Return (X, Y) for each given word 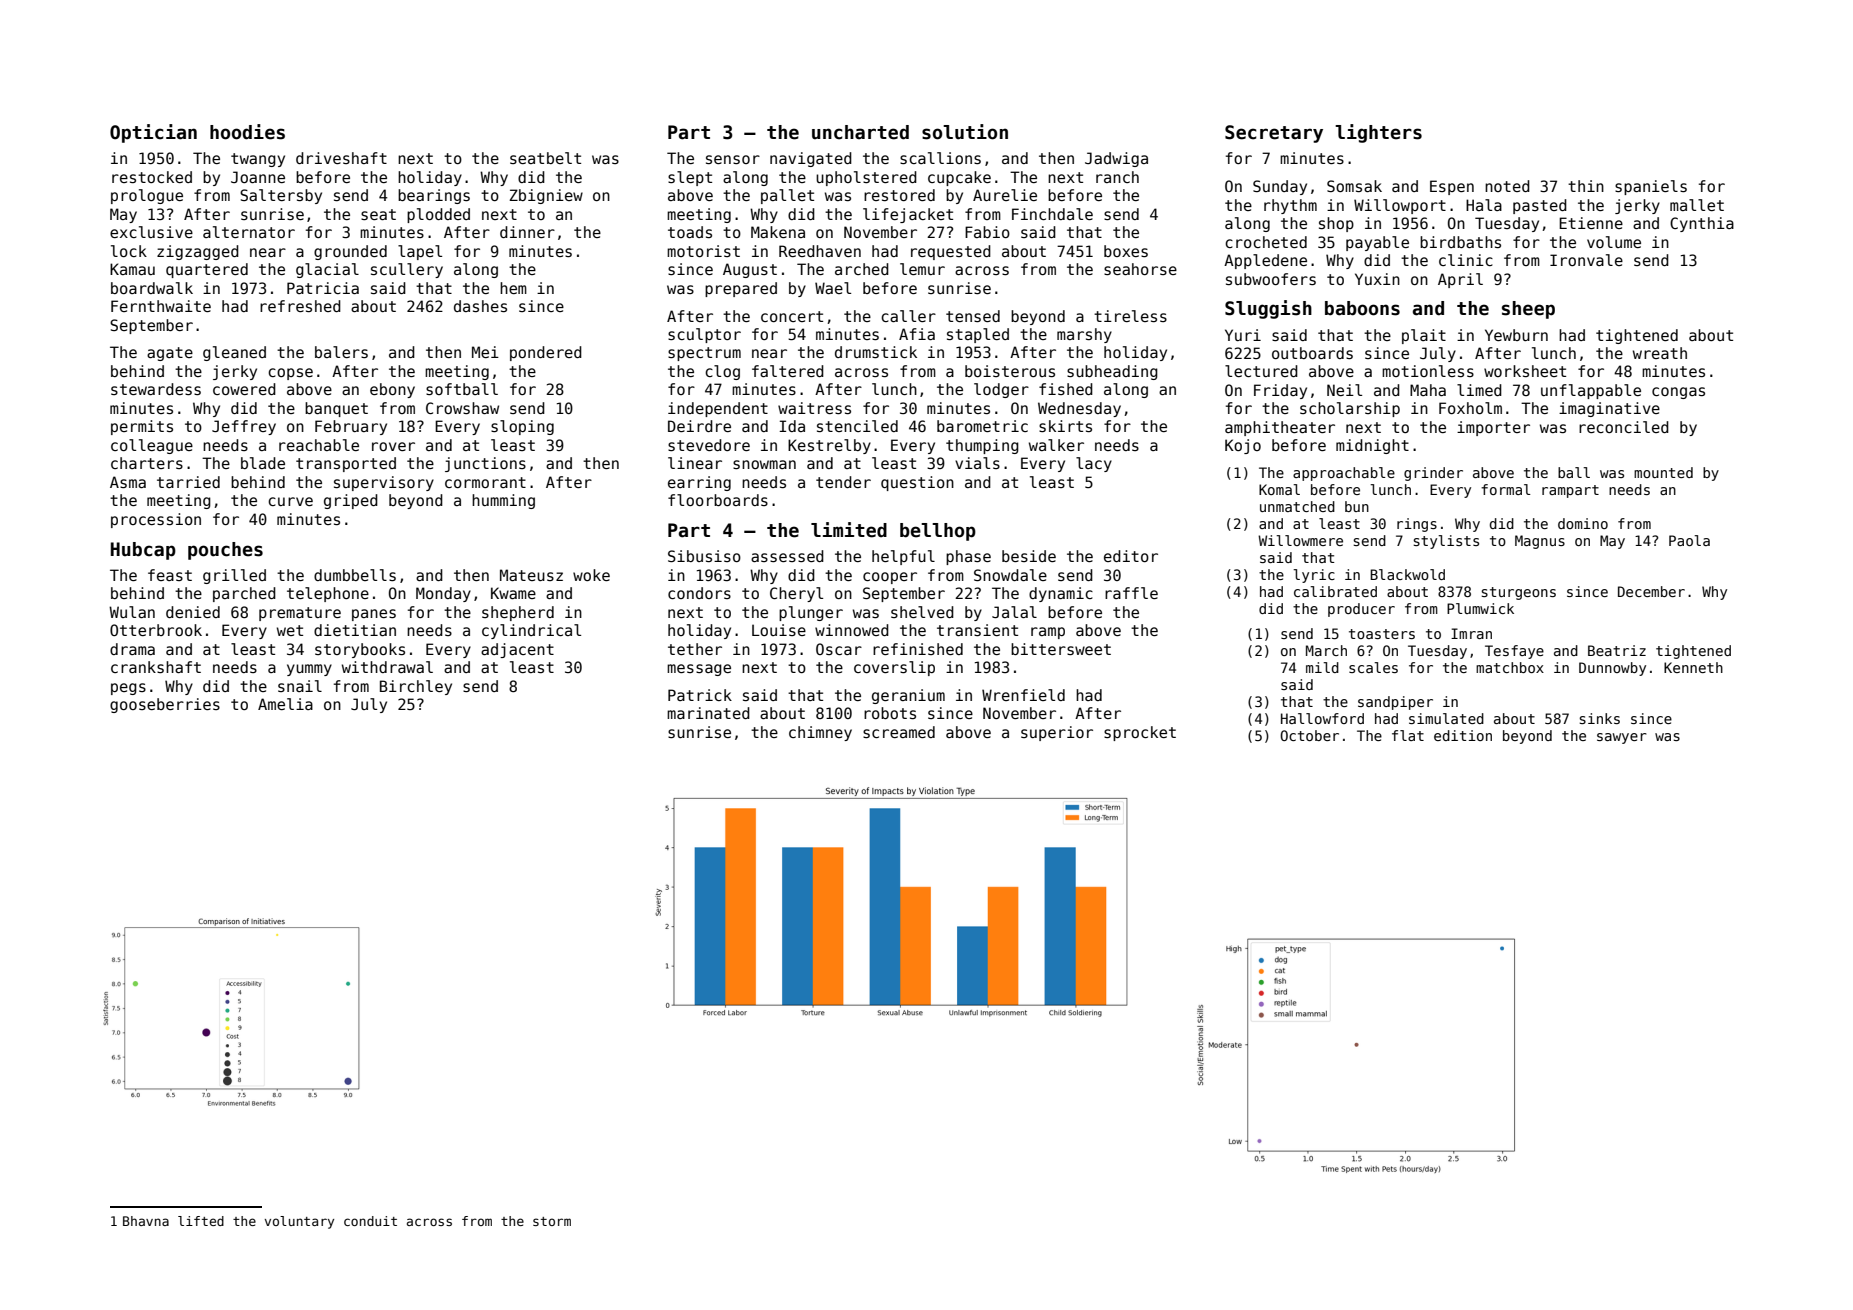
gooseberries (165, 705)
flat (1408, 735)
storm (552, 1221)
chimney (820, 733)
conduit (370, 1221)
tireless (1130, 316)
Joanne (258, 177)
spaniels (1651, 187)
